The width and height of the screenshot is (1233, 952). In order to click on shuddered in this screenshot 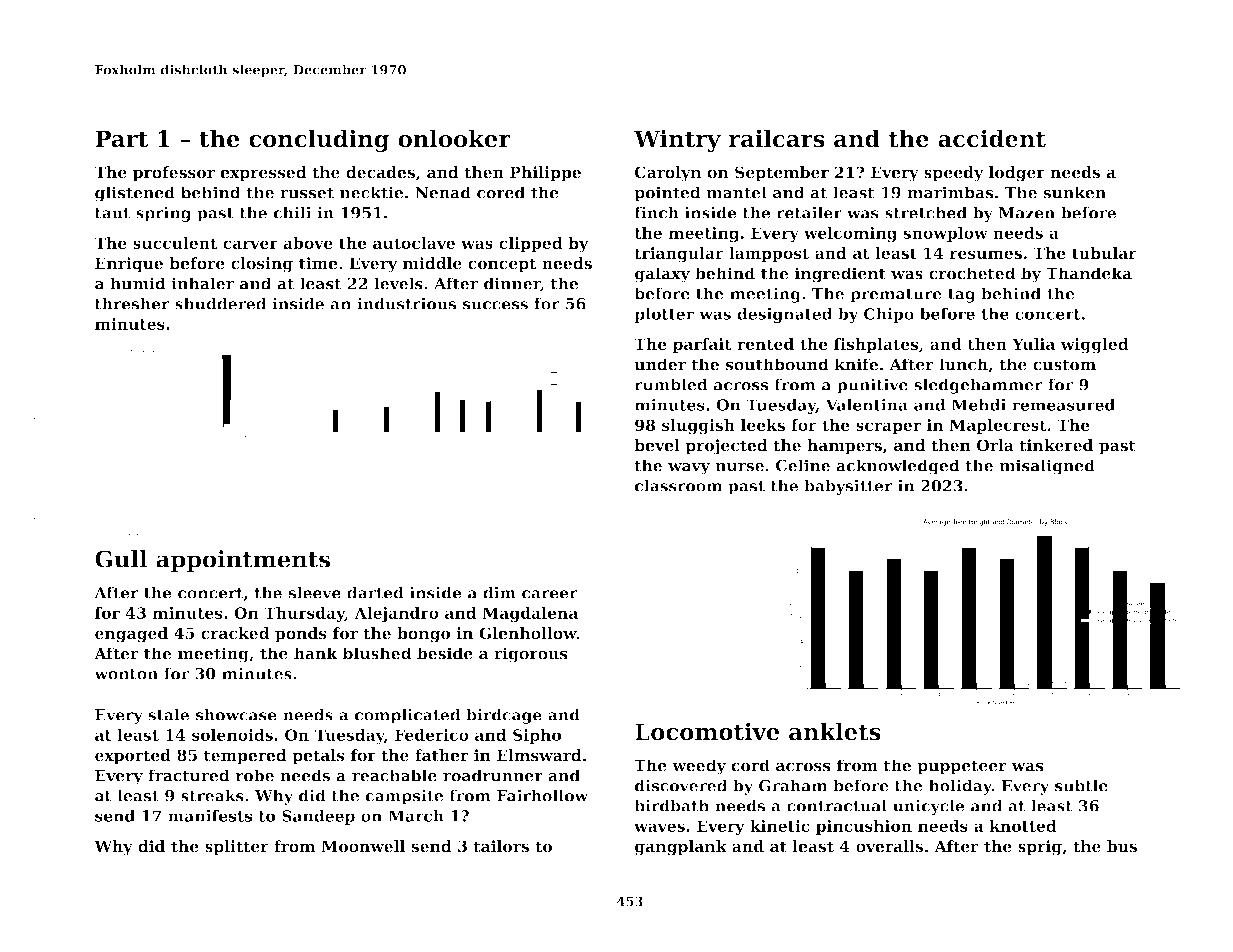, I will do `click(221, 303)`.
